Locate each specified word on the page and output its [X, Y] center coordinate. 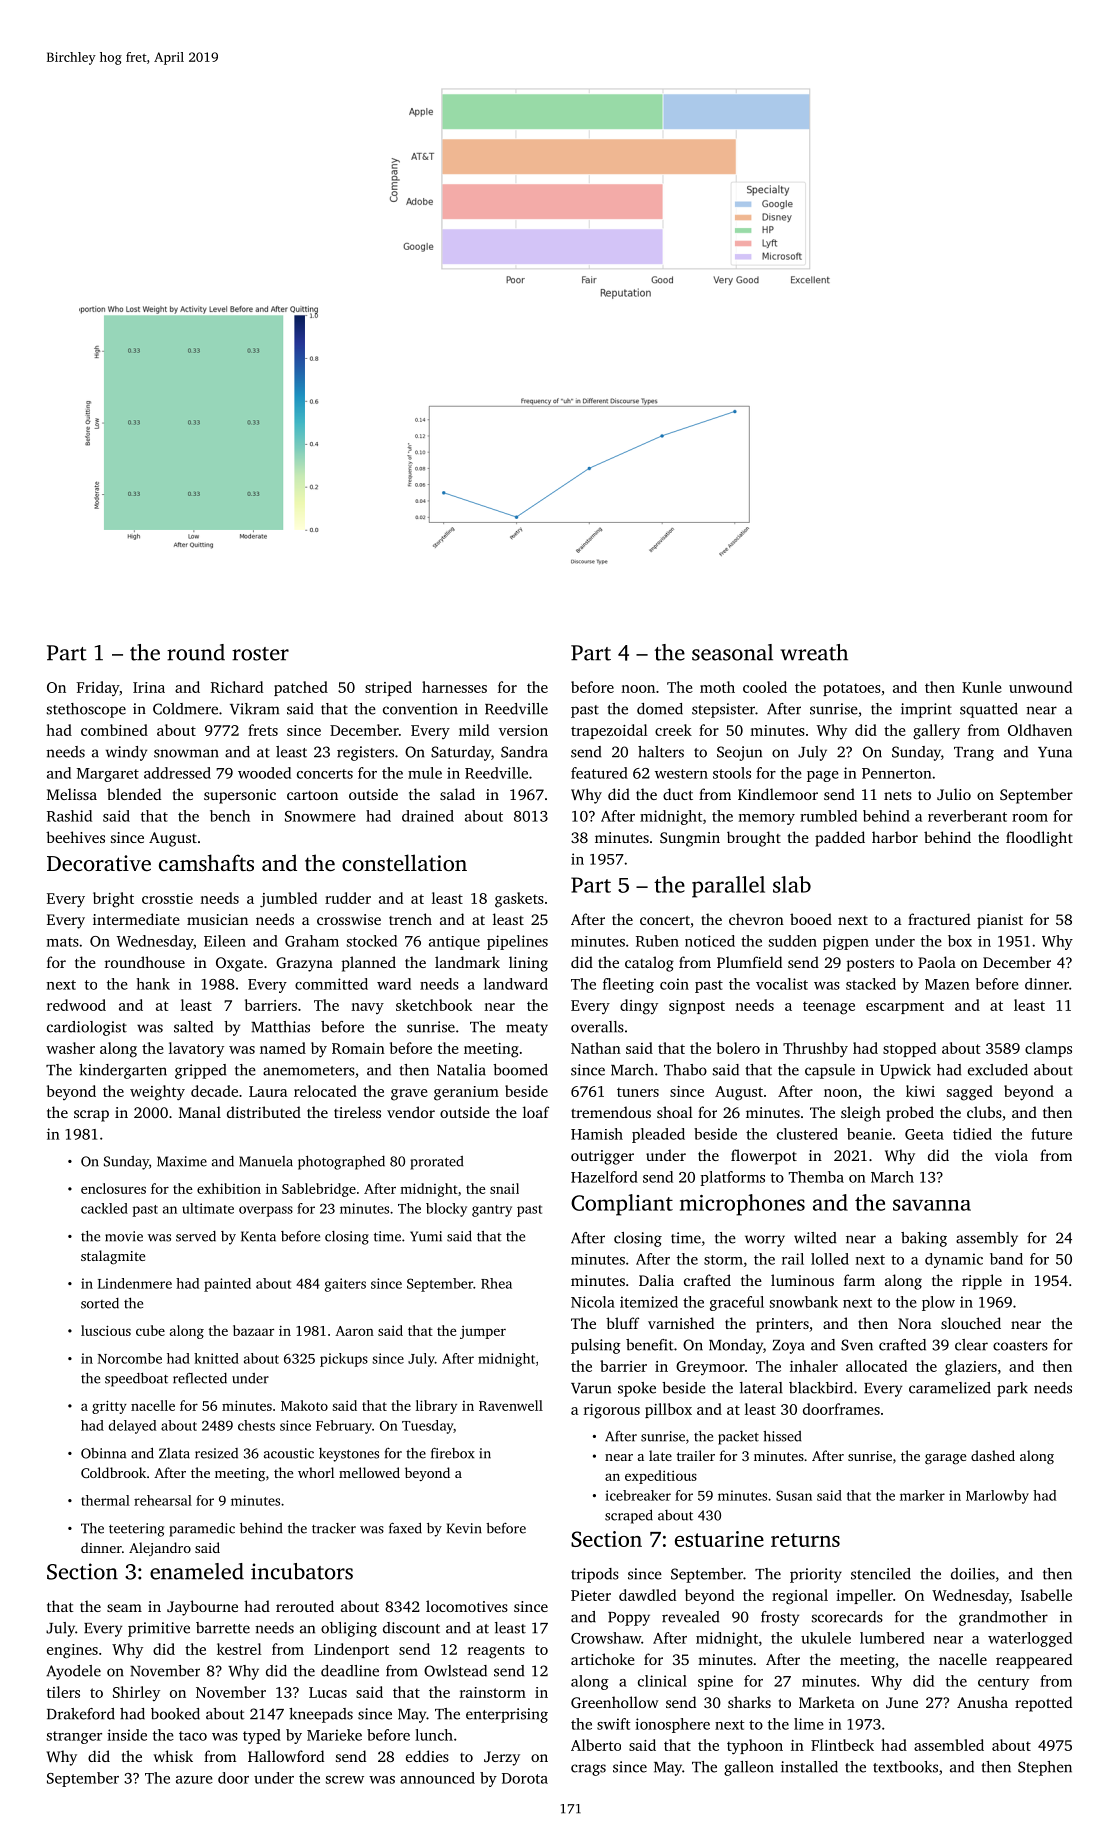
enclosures [113, 1188]
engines [72, 1651]
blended [134, 794]
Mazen [947, 984]
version [523, 730]
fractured [939, 919]
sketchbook [434, 1005]
